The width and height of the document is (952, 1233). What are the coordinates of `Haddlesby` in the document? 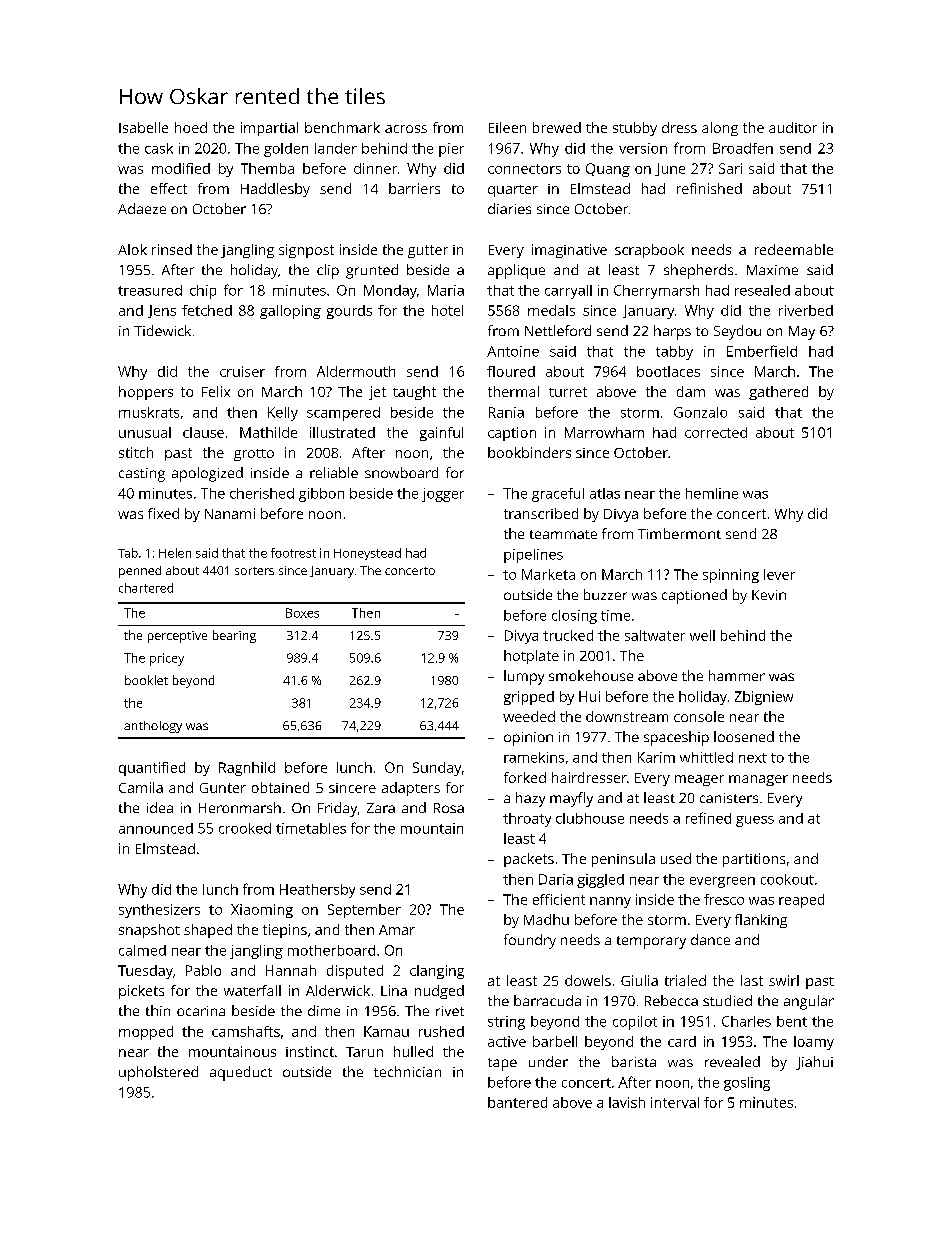 It's located at (275, 190).
